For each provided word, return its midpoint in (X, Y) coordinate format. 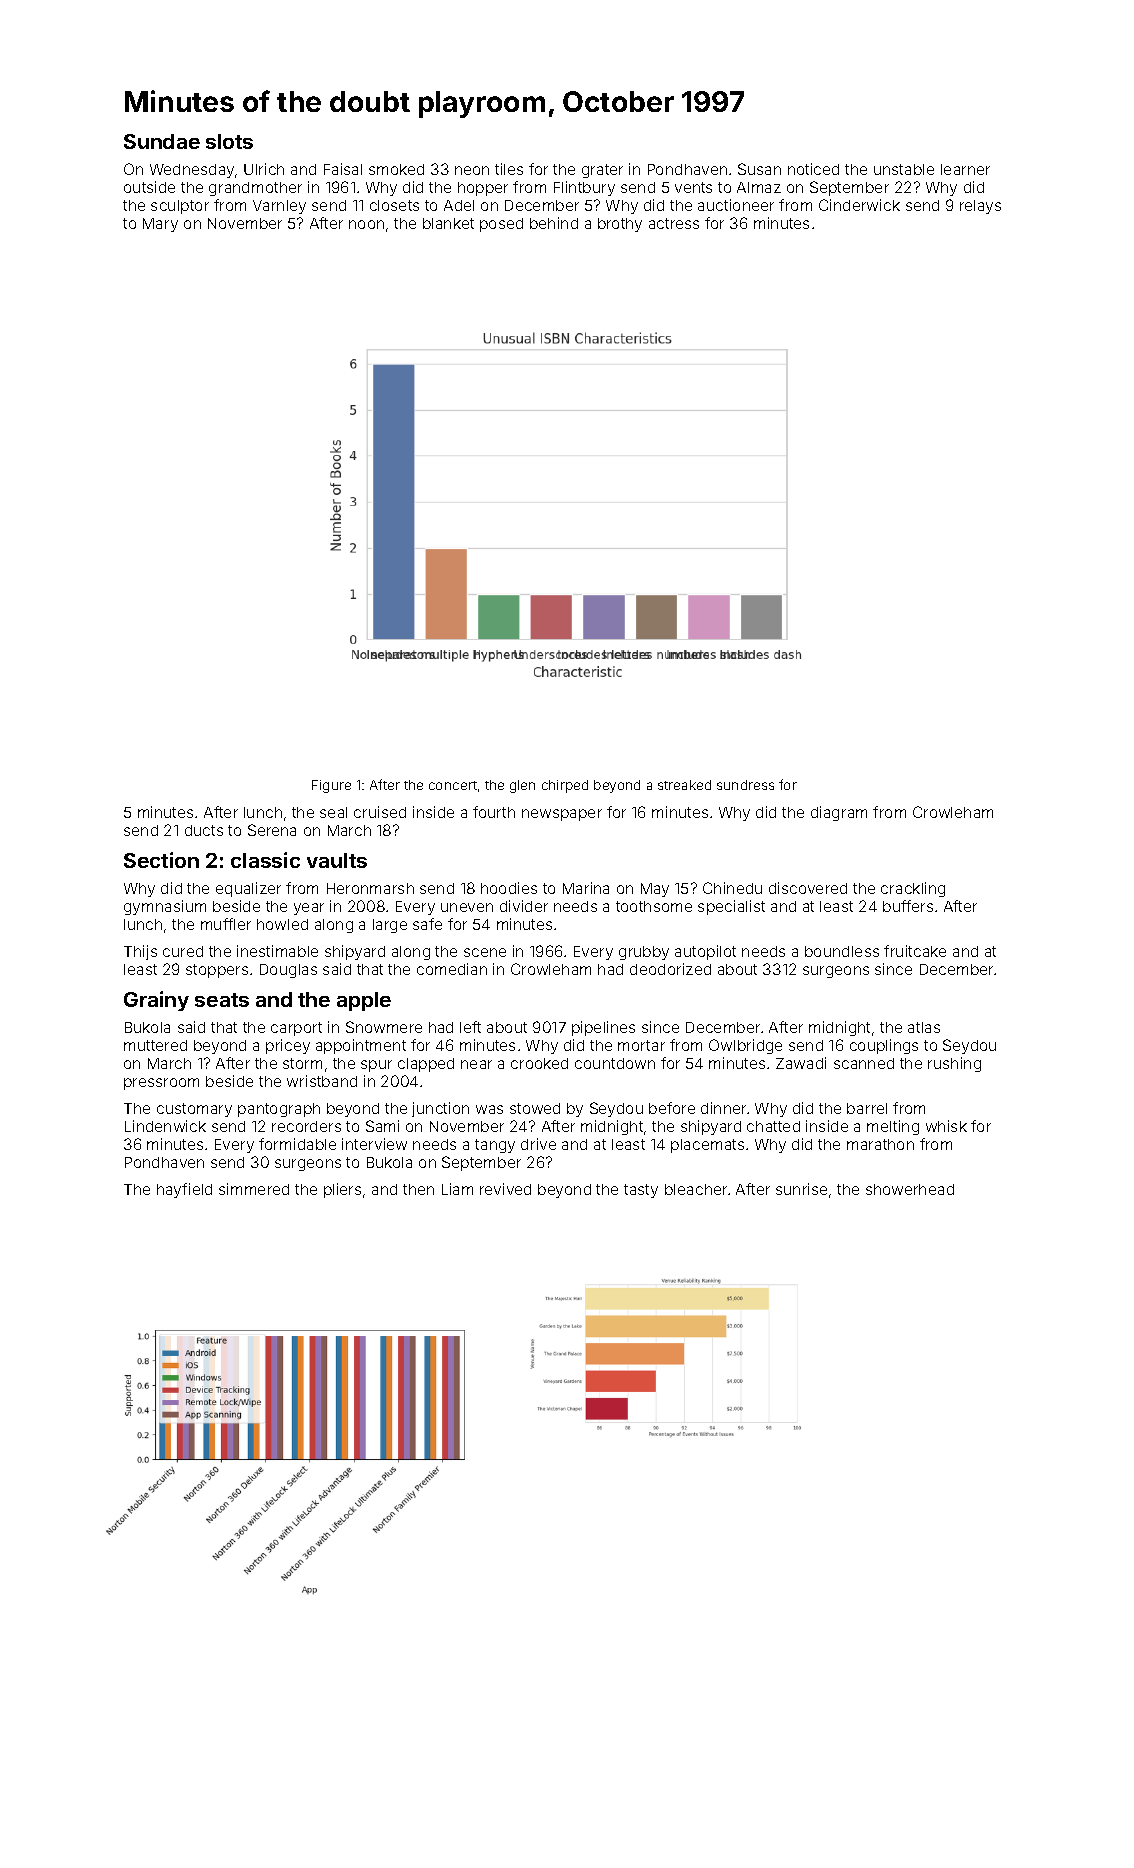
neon (472, 170)
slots (229, 141)
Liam (457, 1189)
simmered (254, 1189)
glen (522, 786)
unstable (904, 169)
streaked (684, 785)
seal (333, 812)
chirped (565, 786)
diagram (839, 813)
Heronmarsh (370, 888)
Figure (331, 786)
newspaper (562, 815)
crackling (913, 889)
